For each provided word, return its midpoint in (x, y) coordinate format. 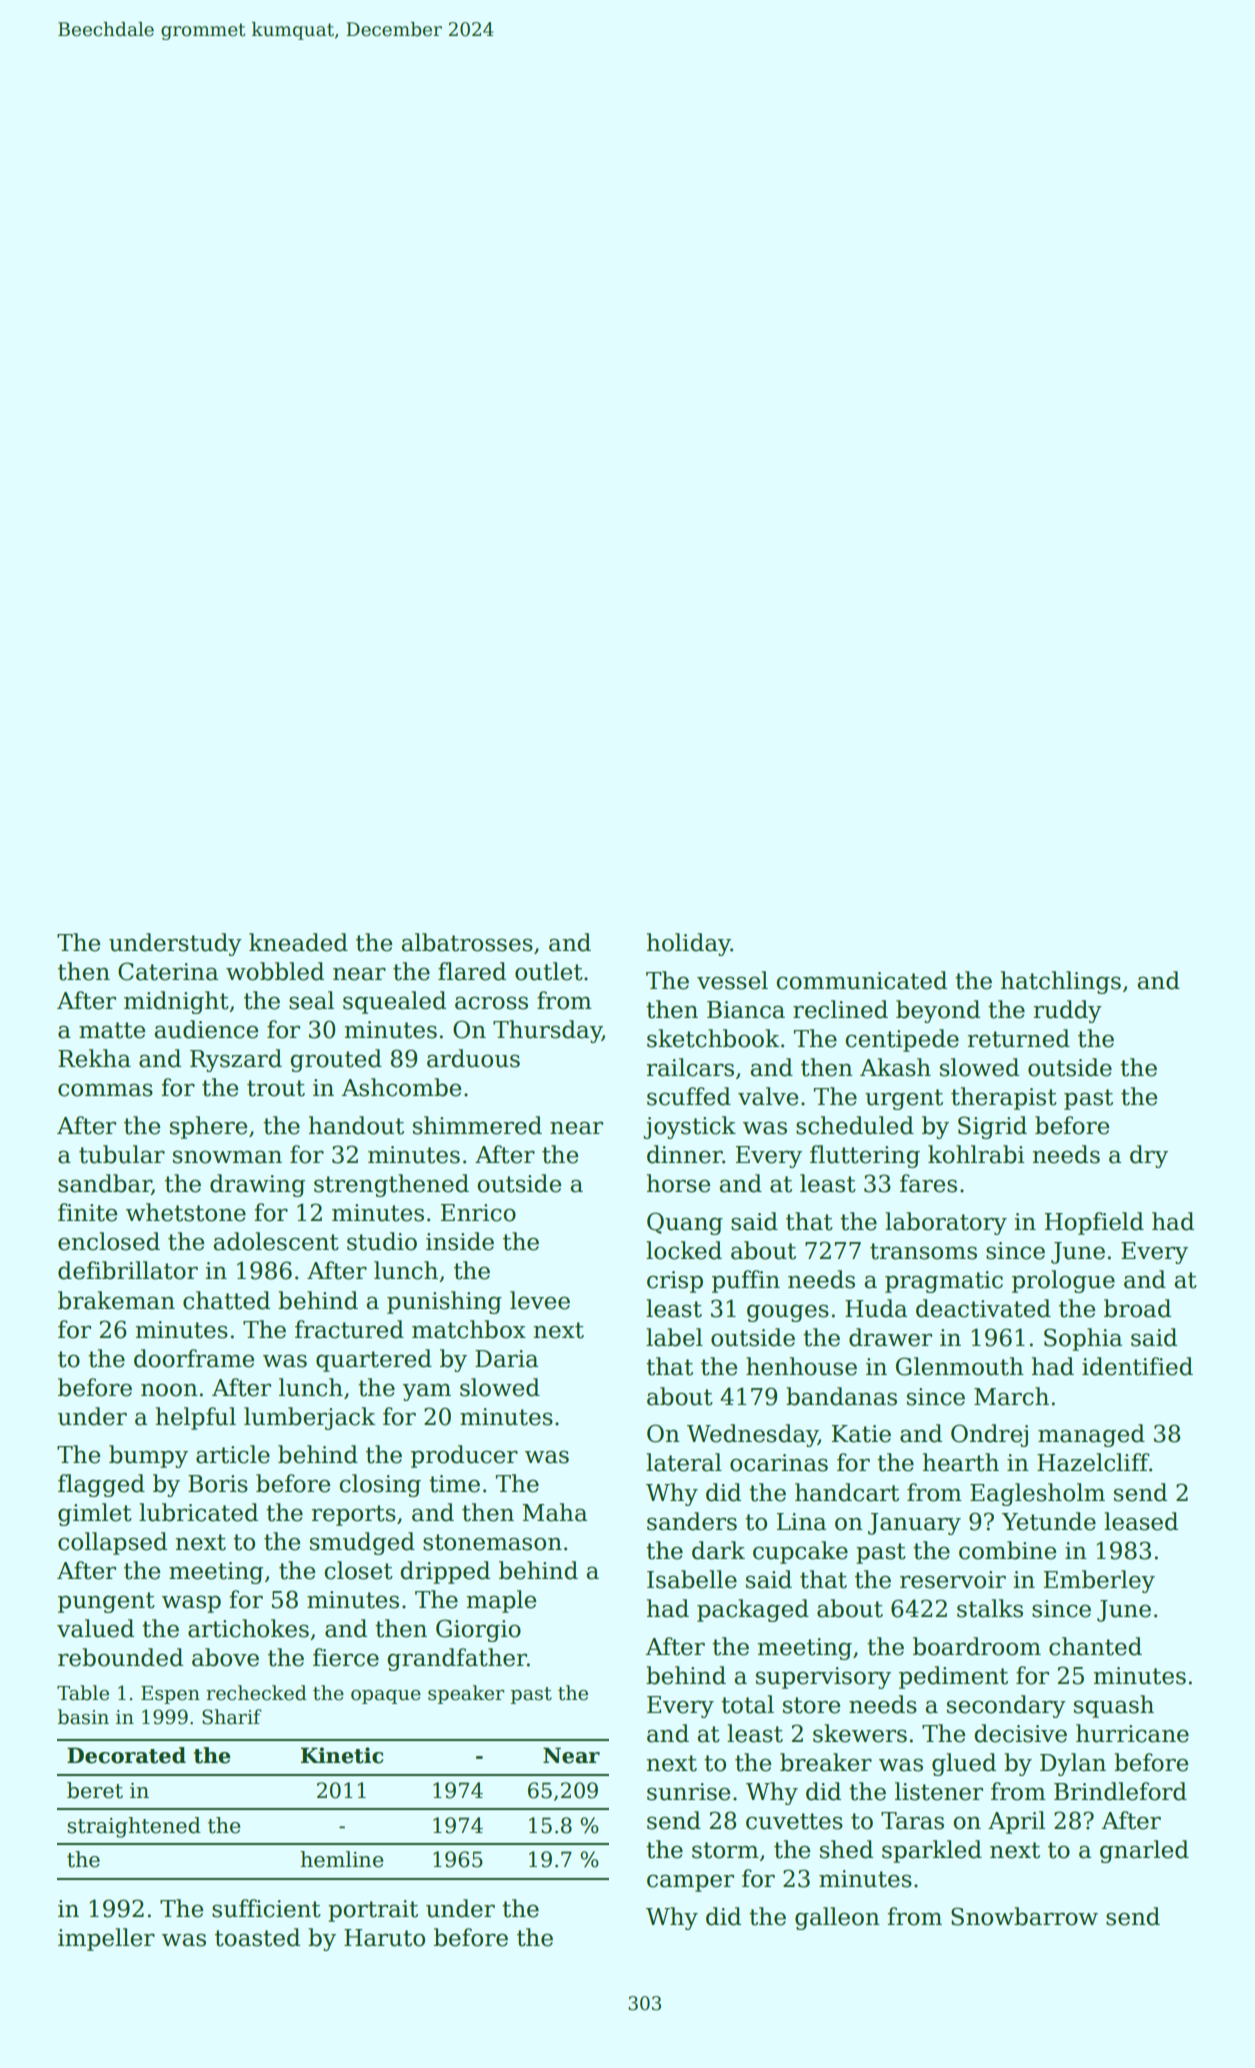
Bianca (746, 1010)
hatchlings (1061, 982)
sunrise (688, 1792)
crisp (675, 1282)
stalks (990, 1608)
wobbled (275, 971)
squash (1114, 1706)
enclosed (109, 1241)
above (225, 1657)
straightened (134, 1827)
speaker (466, 1694)
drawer (890, 1337)
